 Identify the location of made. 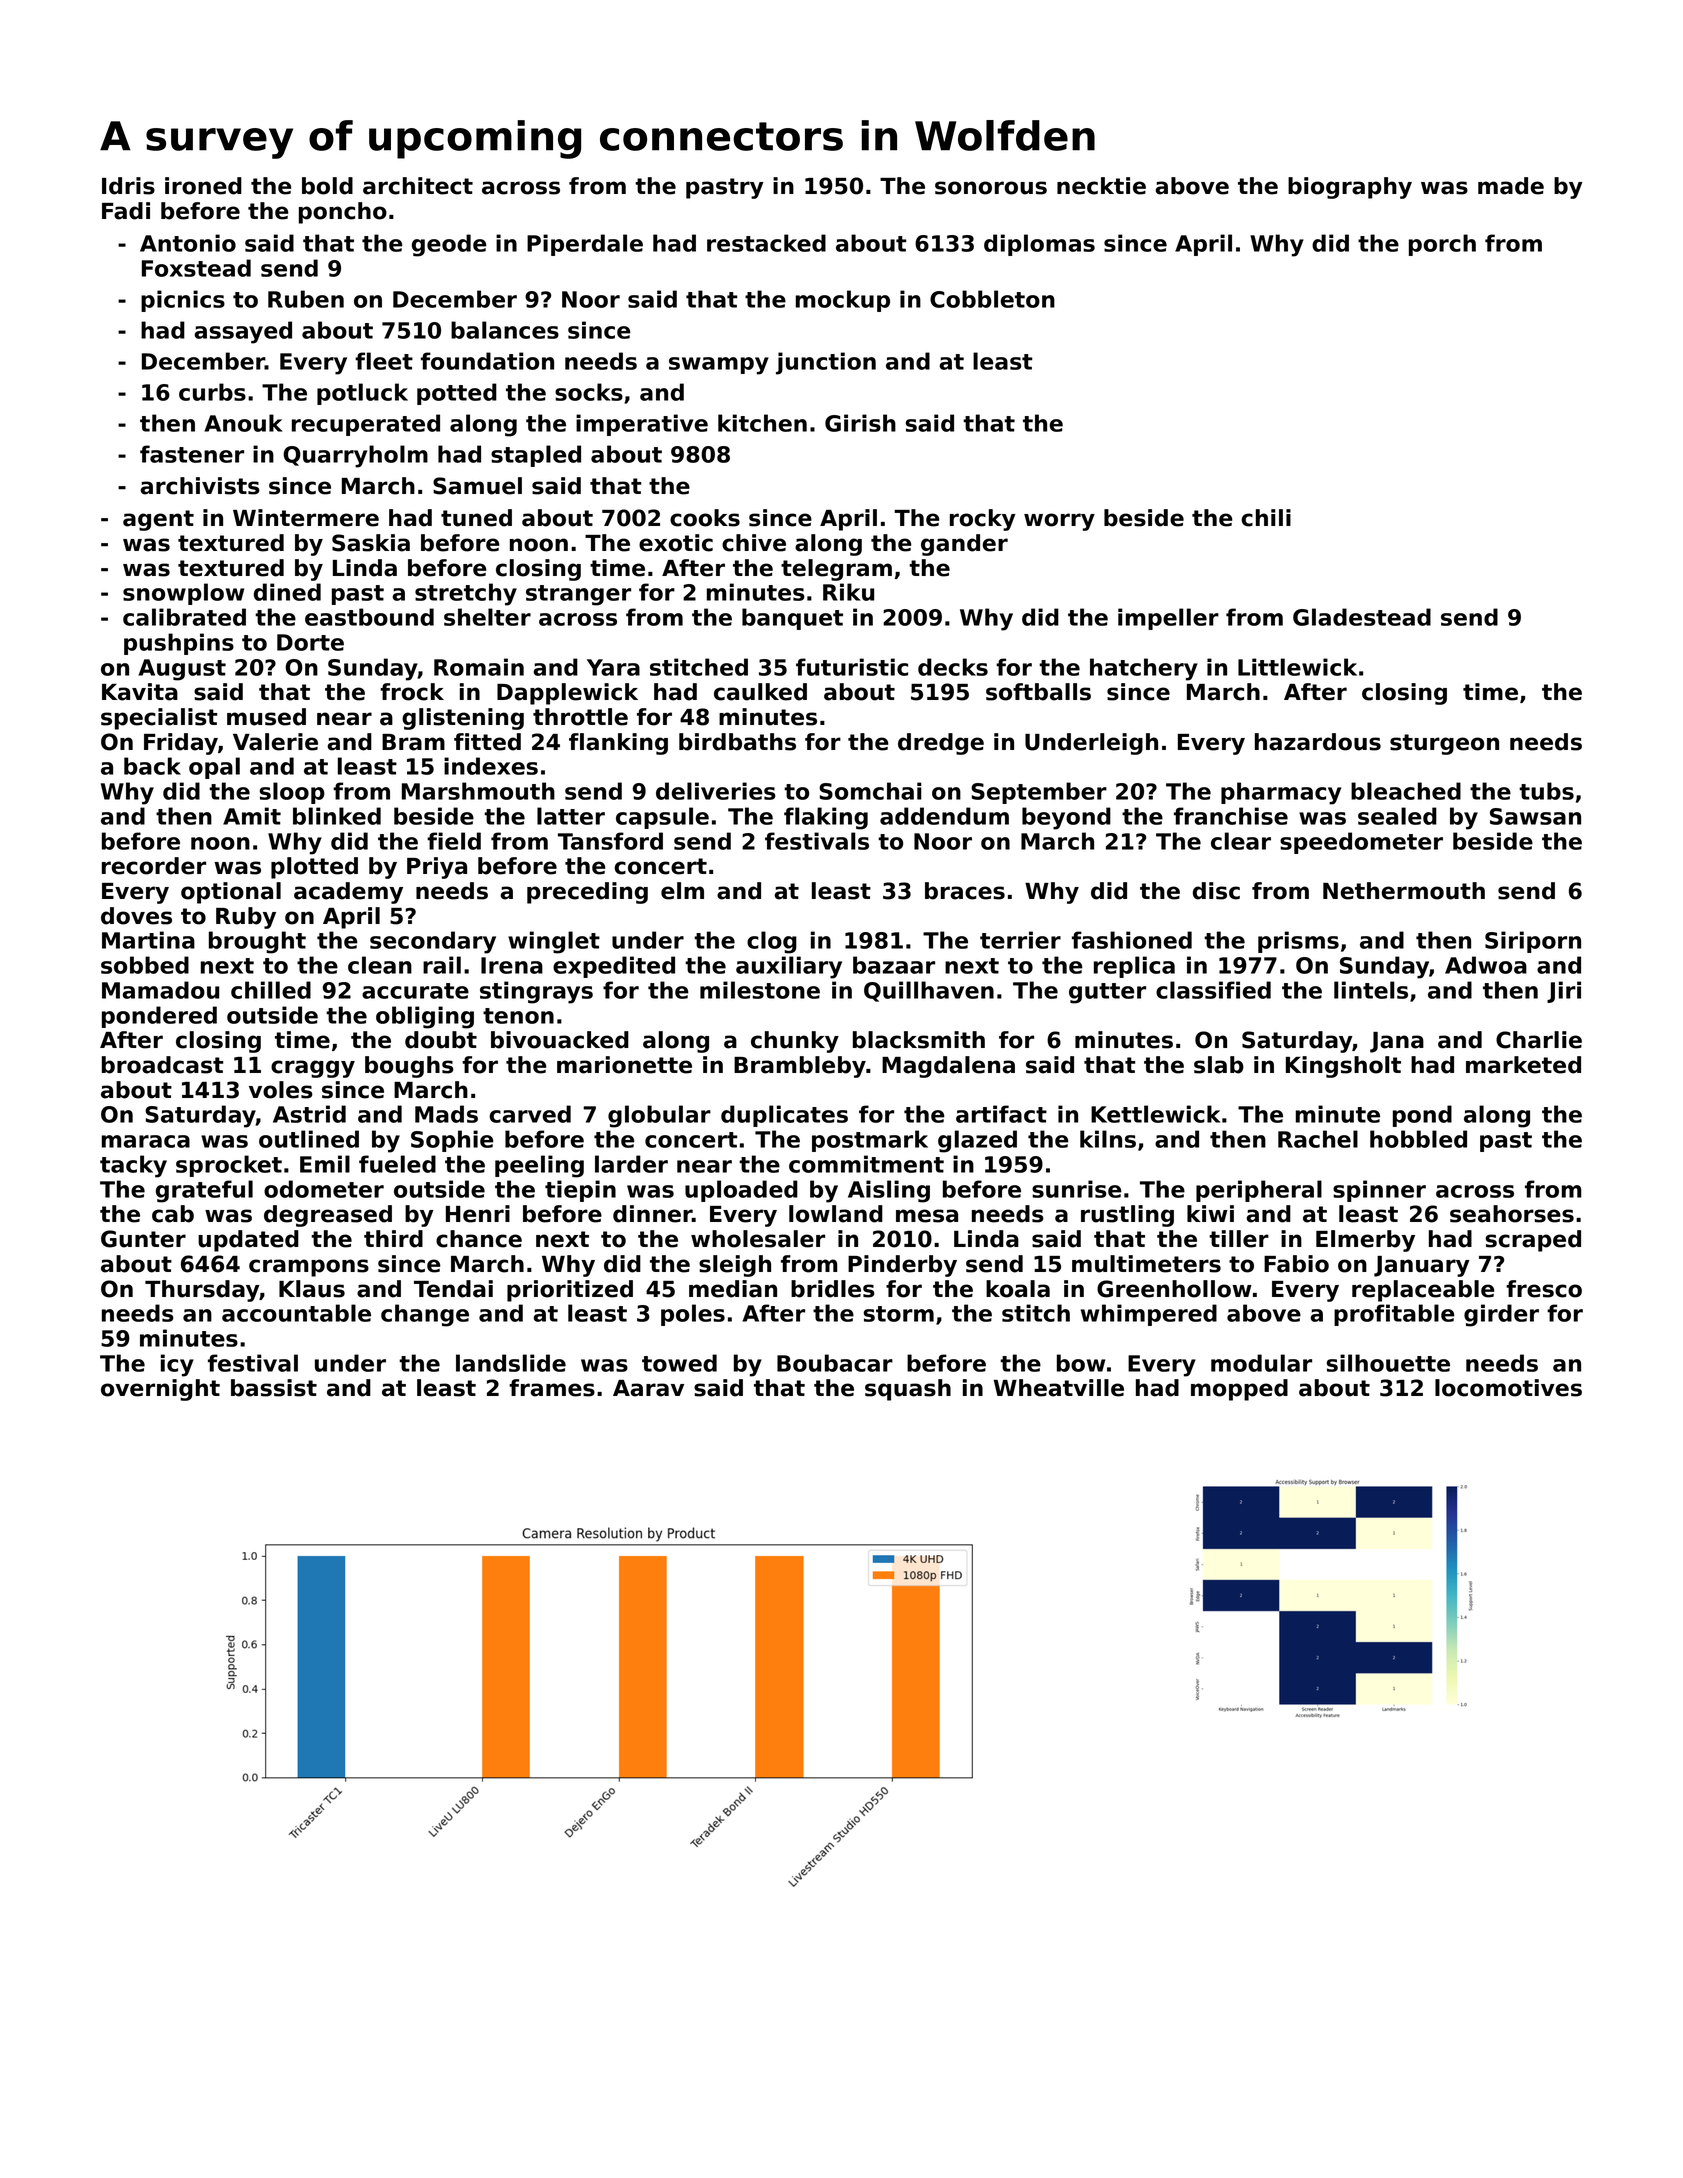
(1511, 186).
